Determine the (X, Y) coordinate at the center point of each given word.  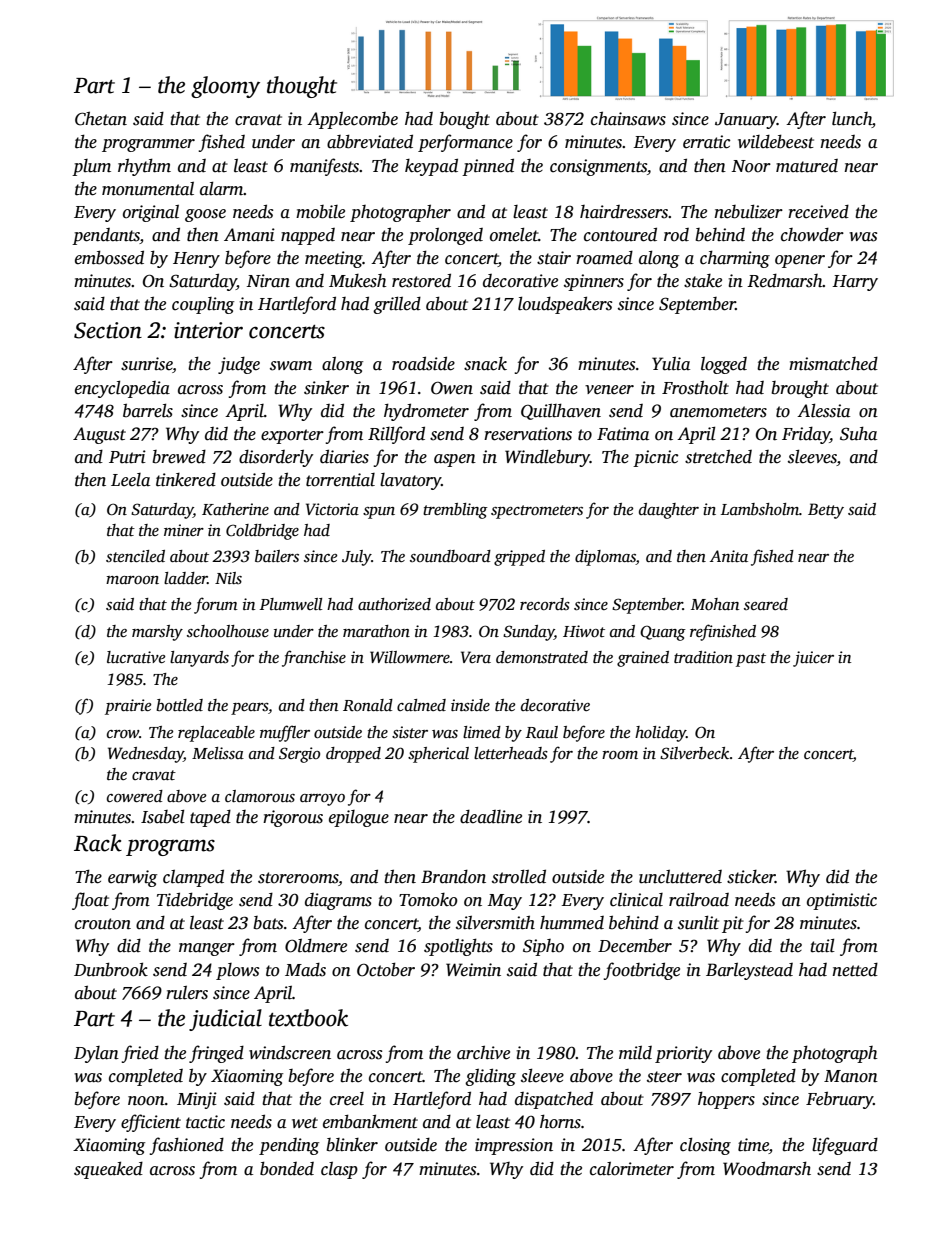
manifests (325, 167)
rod (676, 235)
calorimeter (632, 1169)
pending (289, 1146)
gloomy (225, 87)
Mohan (715, 604)
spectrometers (537, 512)
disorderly (276, 458)
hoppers (726, 1100)
